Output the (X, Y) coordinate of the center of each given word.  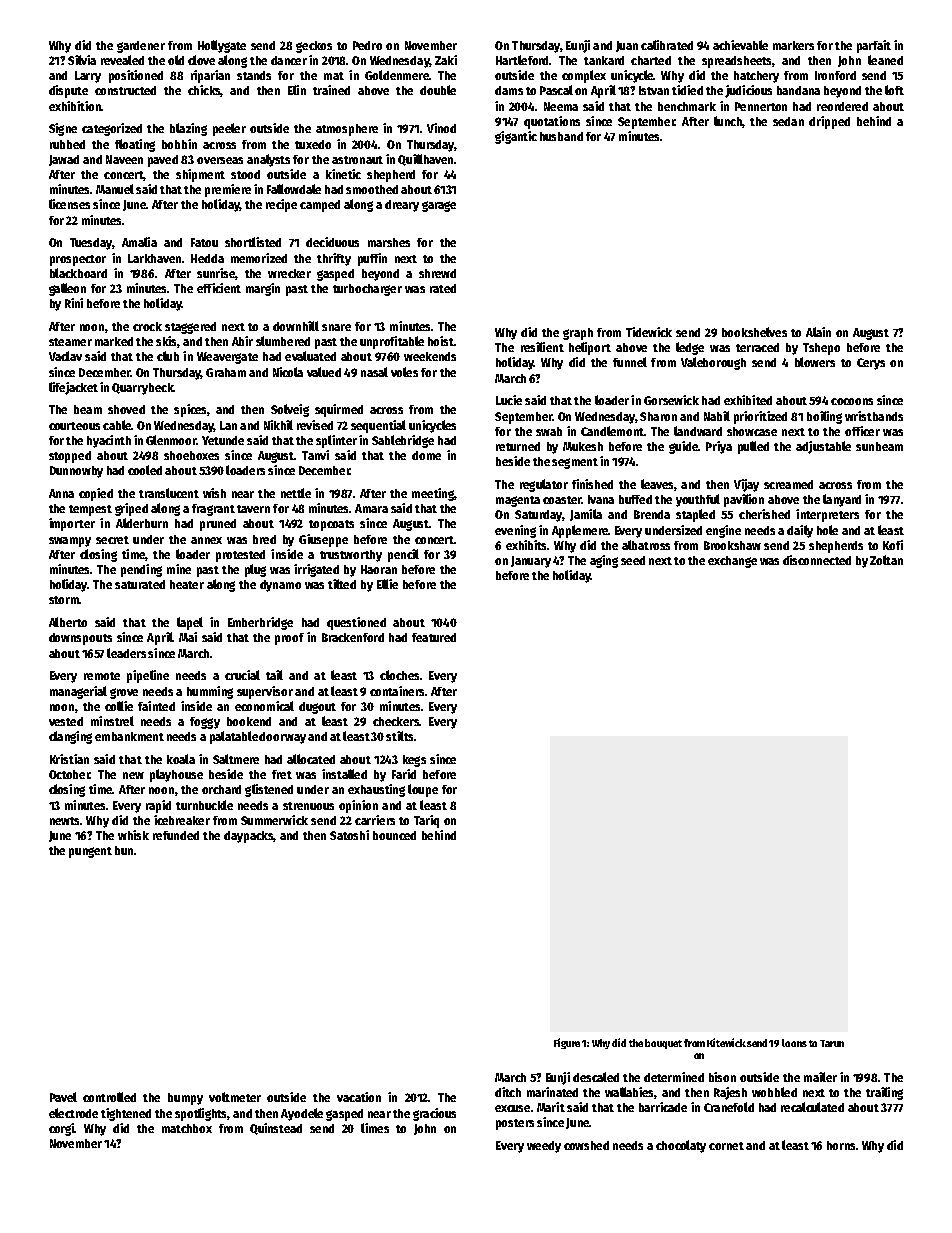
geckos (314, 47)
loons (794, 1043)
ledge (690, 348)
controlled (109, 1097)
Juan (627, 46)
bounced (394, 835)
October (69, 774)
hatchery (756, 77)
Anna (61, 493)
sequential (378, 426)
